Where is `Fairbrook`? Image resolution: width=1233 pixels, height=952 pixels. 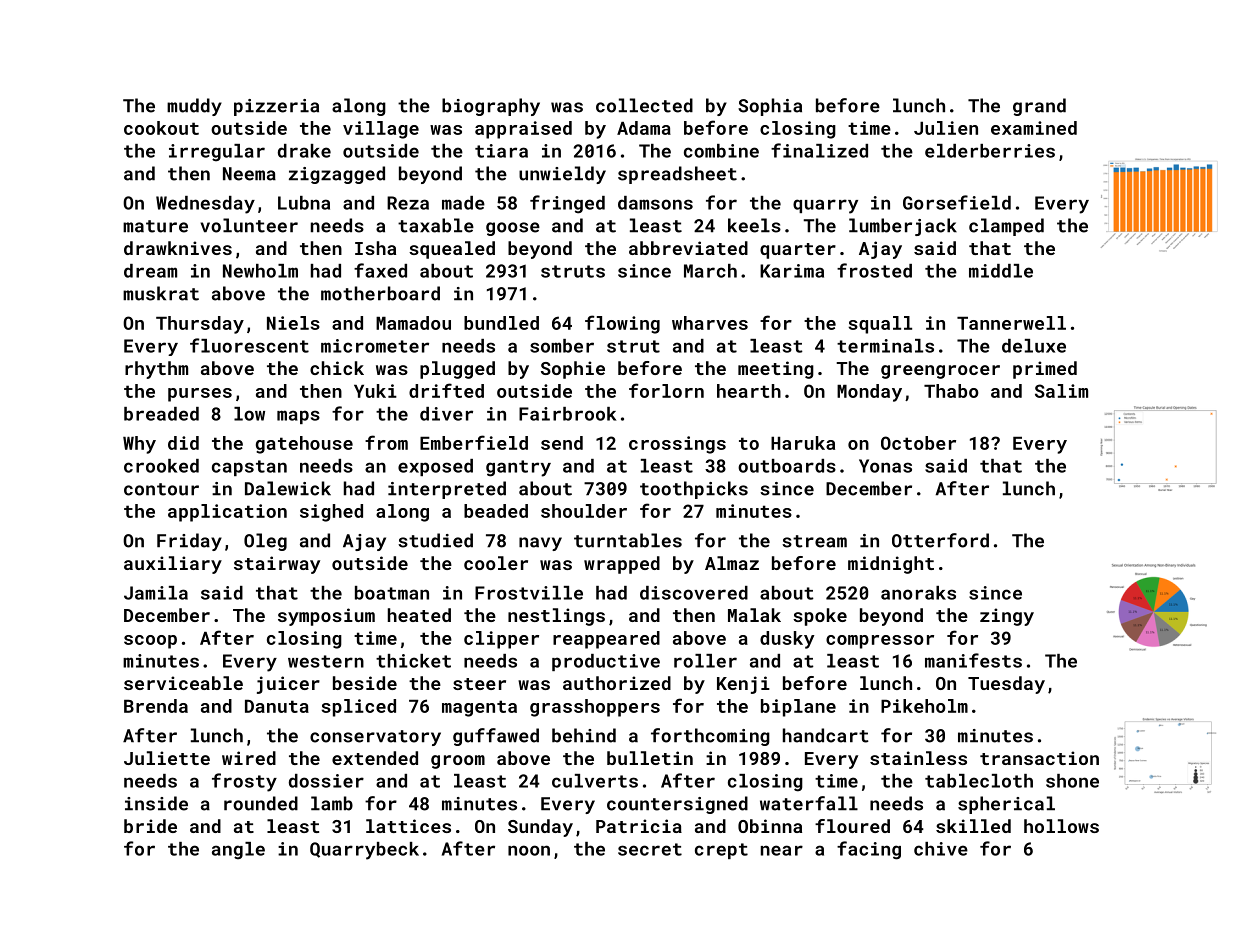
Fairbrook is located at coordinates (568, 414).
